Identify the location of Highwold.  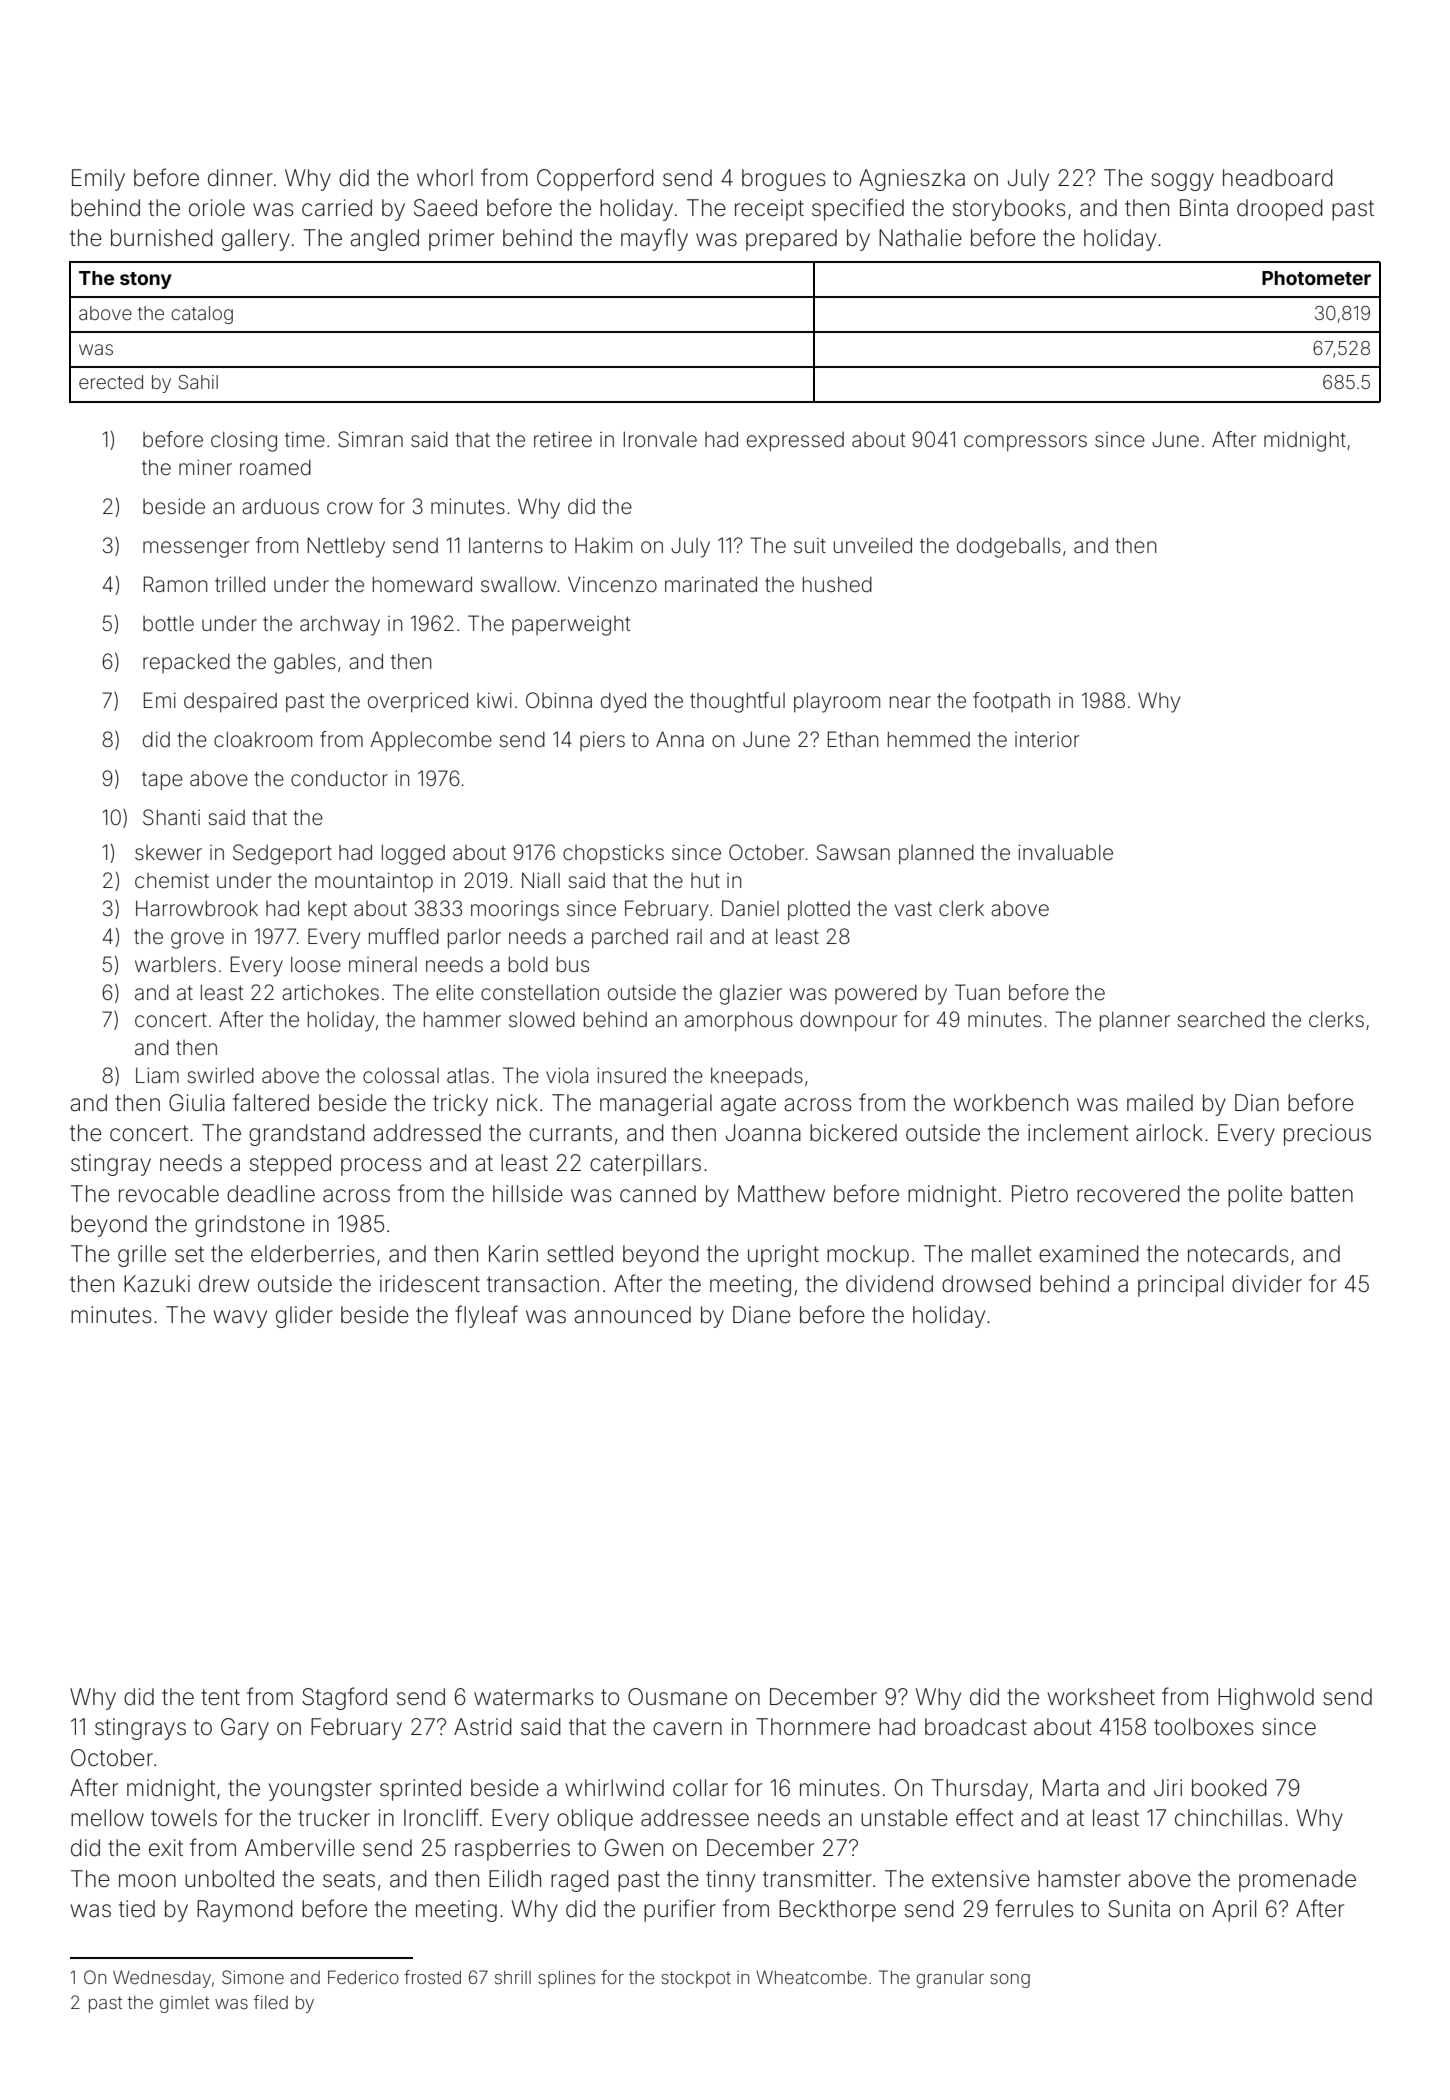
(1266, 1699).
